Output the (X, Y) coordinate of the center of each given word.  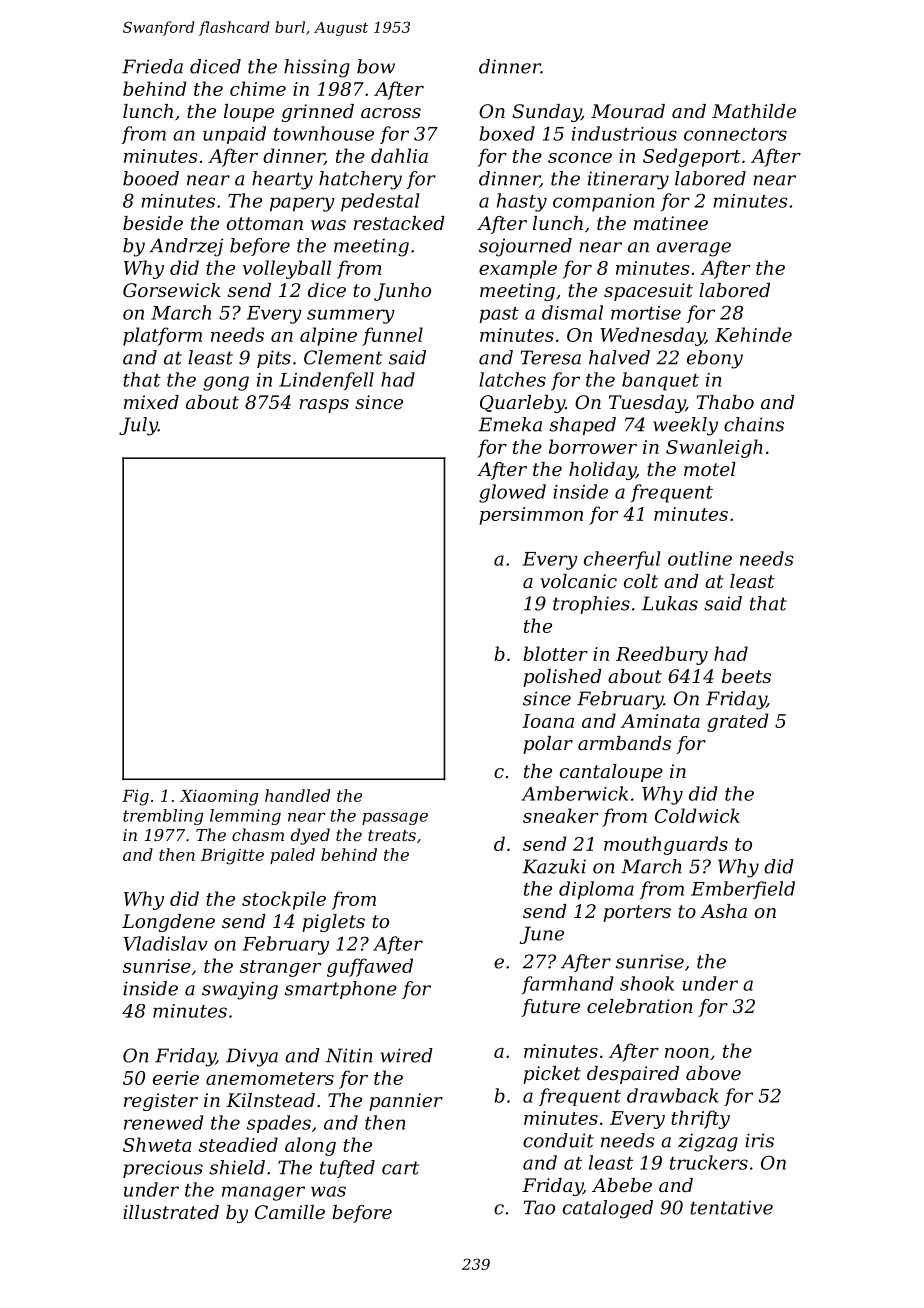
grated (737, 722)
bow (376, 66)
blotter (555, 653)
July (138, 426)
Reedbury (662, 655)
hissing (317, 68)
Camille (290, 1212)
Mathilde (754, 111)
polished (562, 678)
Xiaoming (219, 797)
